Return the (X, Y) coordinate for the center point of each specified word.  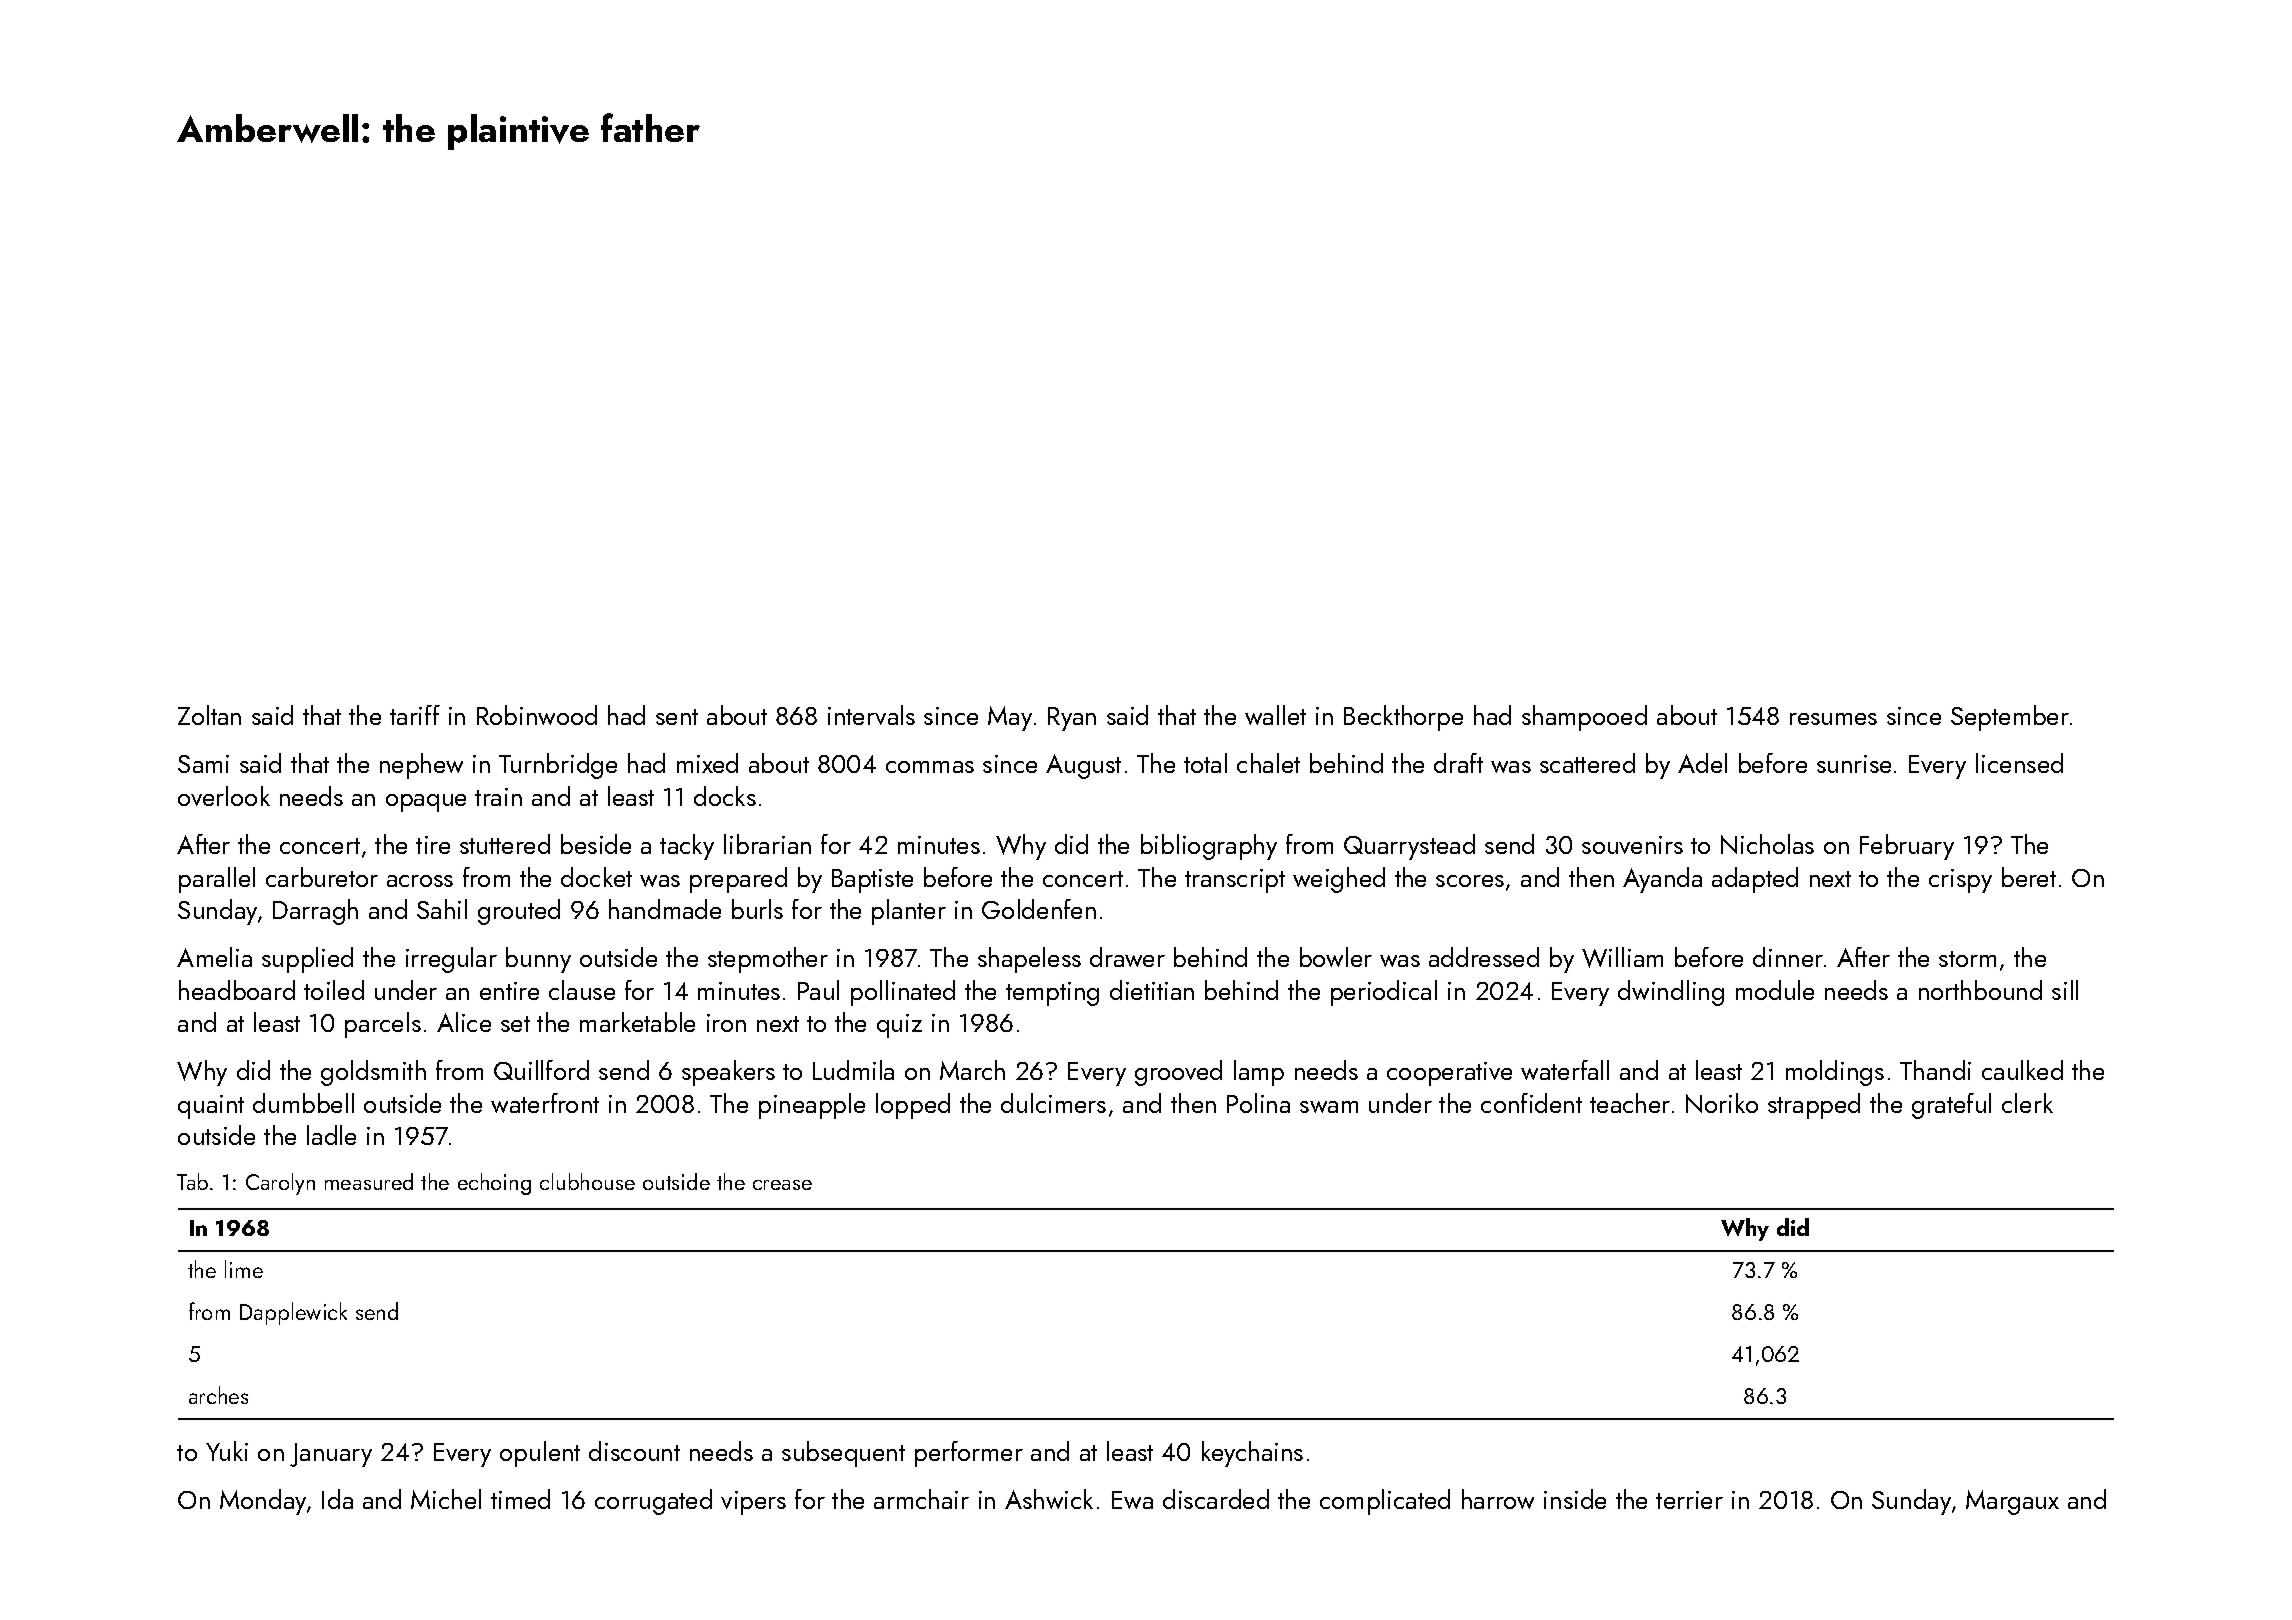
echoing (494, 1184)
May (1010, 718)
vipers (753, 1503)
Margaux (2012, 1502)
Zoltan (209, 715)
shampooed (1584, 718)
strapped (1814, 1106)
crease (782, 1185)
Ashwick (1049, 1499)
